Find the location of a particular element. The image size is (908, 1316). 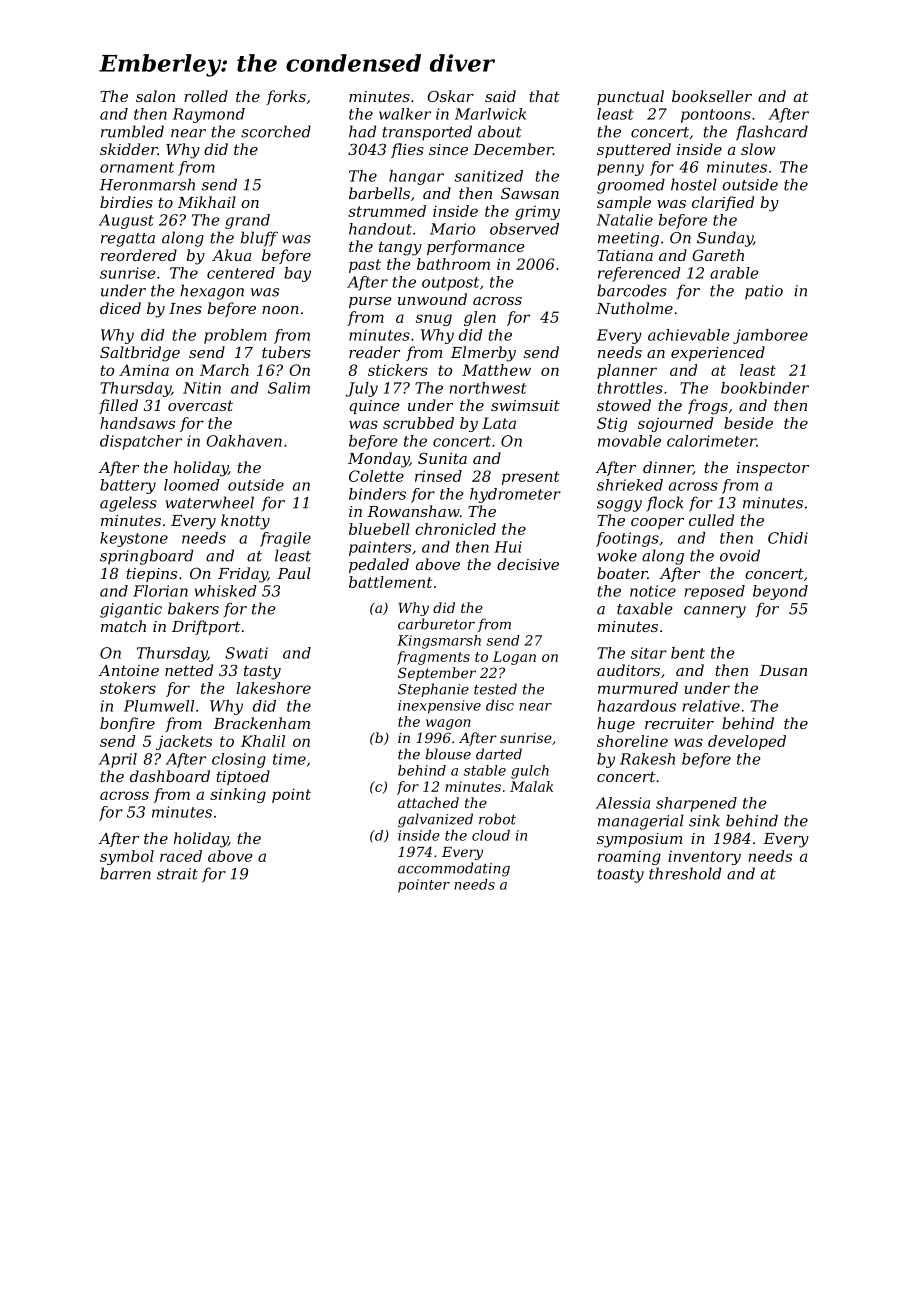

culled is located at coordinates (711, 520).
